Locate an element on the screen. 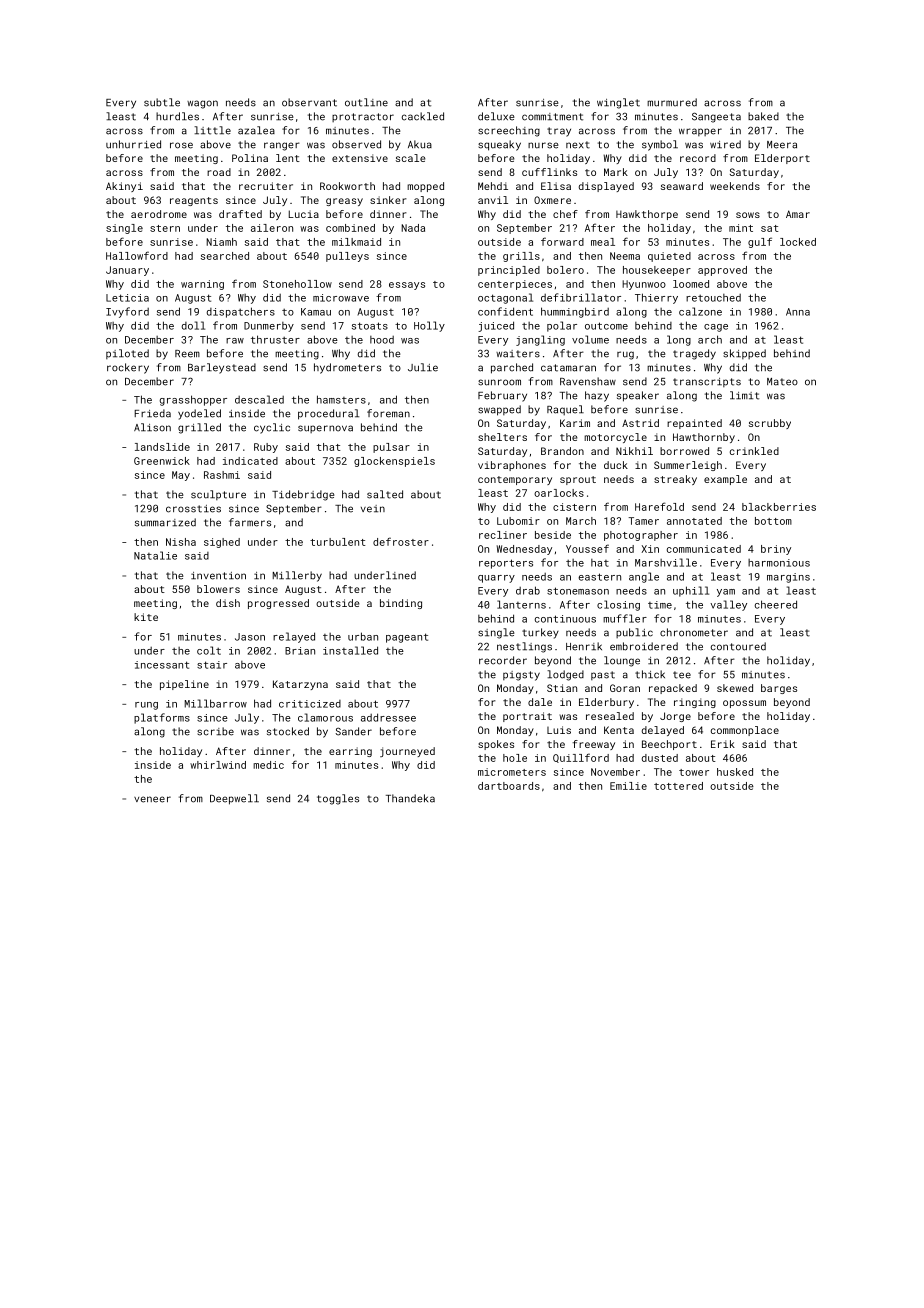 The width and height of the screenshot is (924, 1308). tee is located at coordinates (682, 675).
